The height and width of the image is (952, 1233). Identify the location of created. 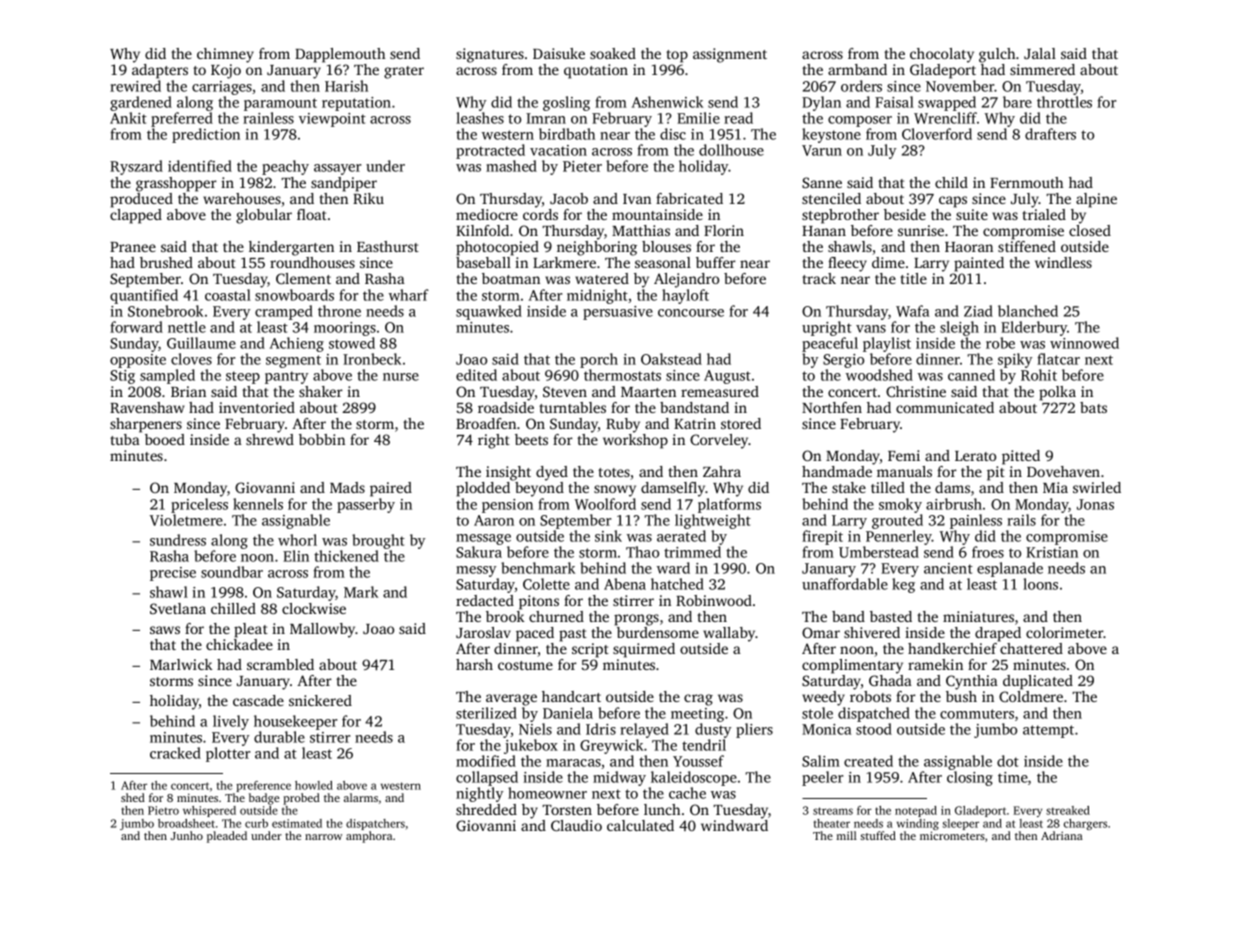
(868, 761).
